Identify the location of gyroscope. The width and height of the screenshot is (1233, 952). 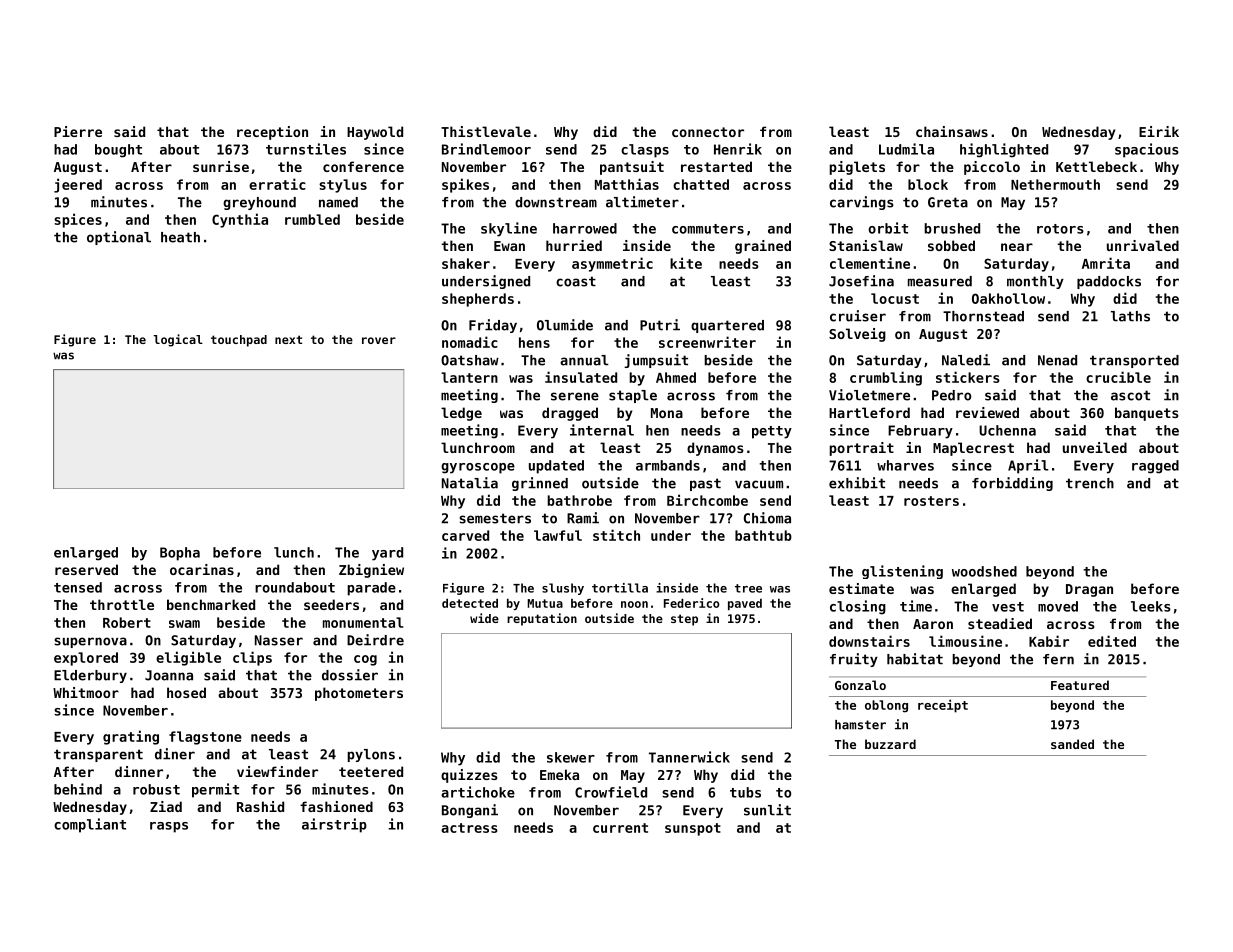
(478, 468).
